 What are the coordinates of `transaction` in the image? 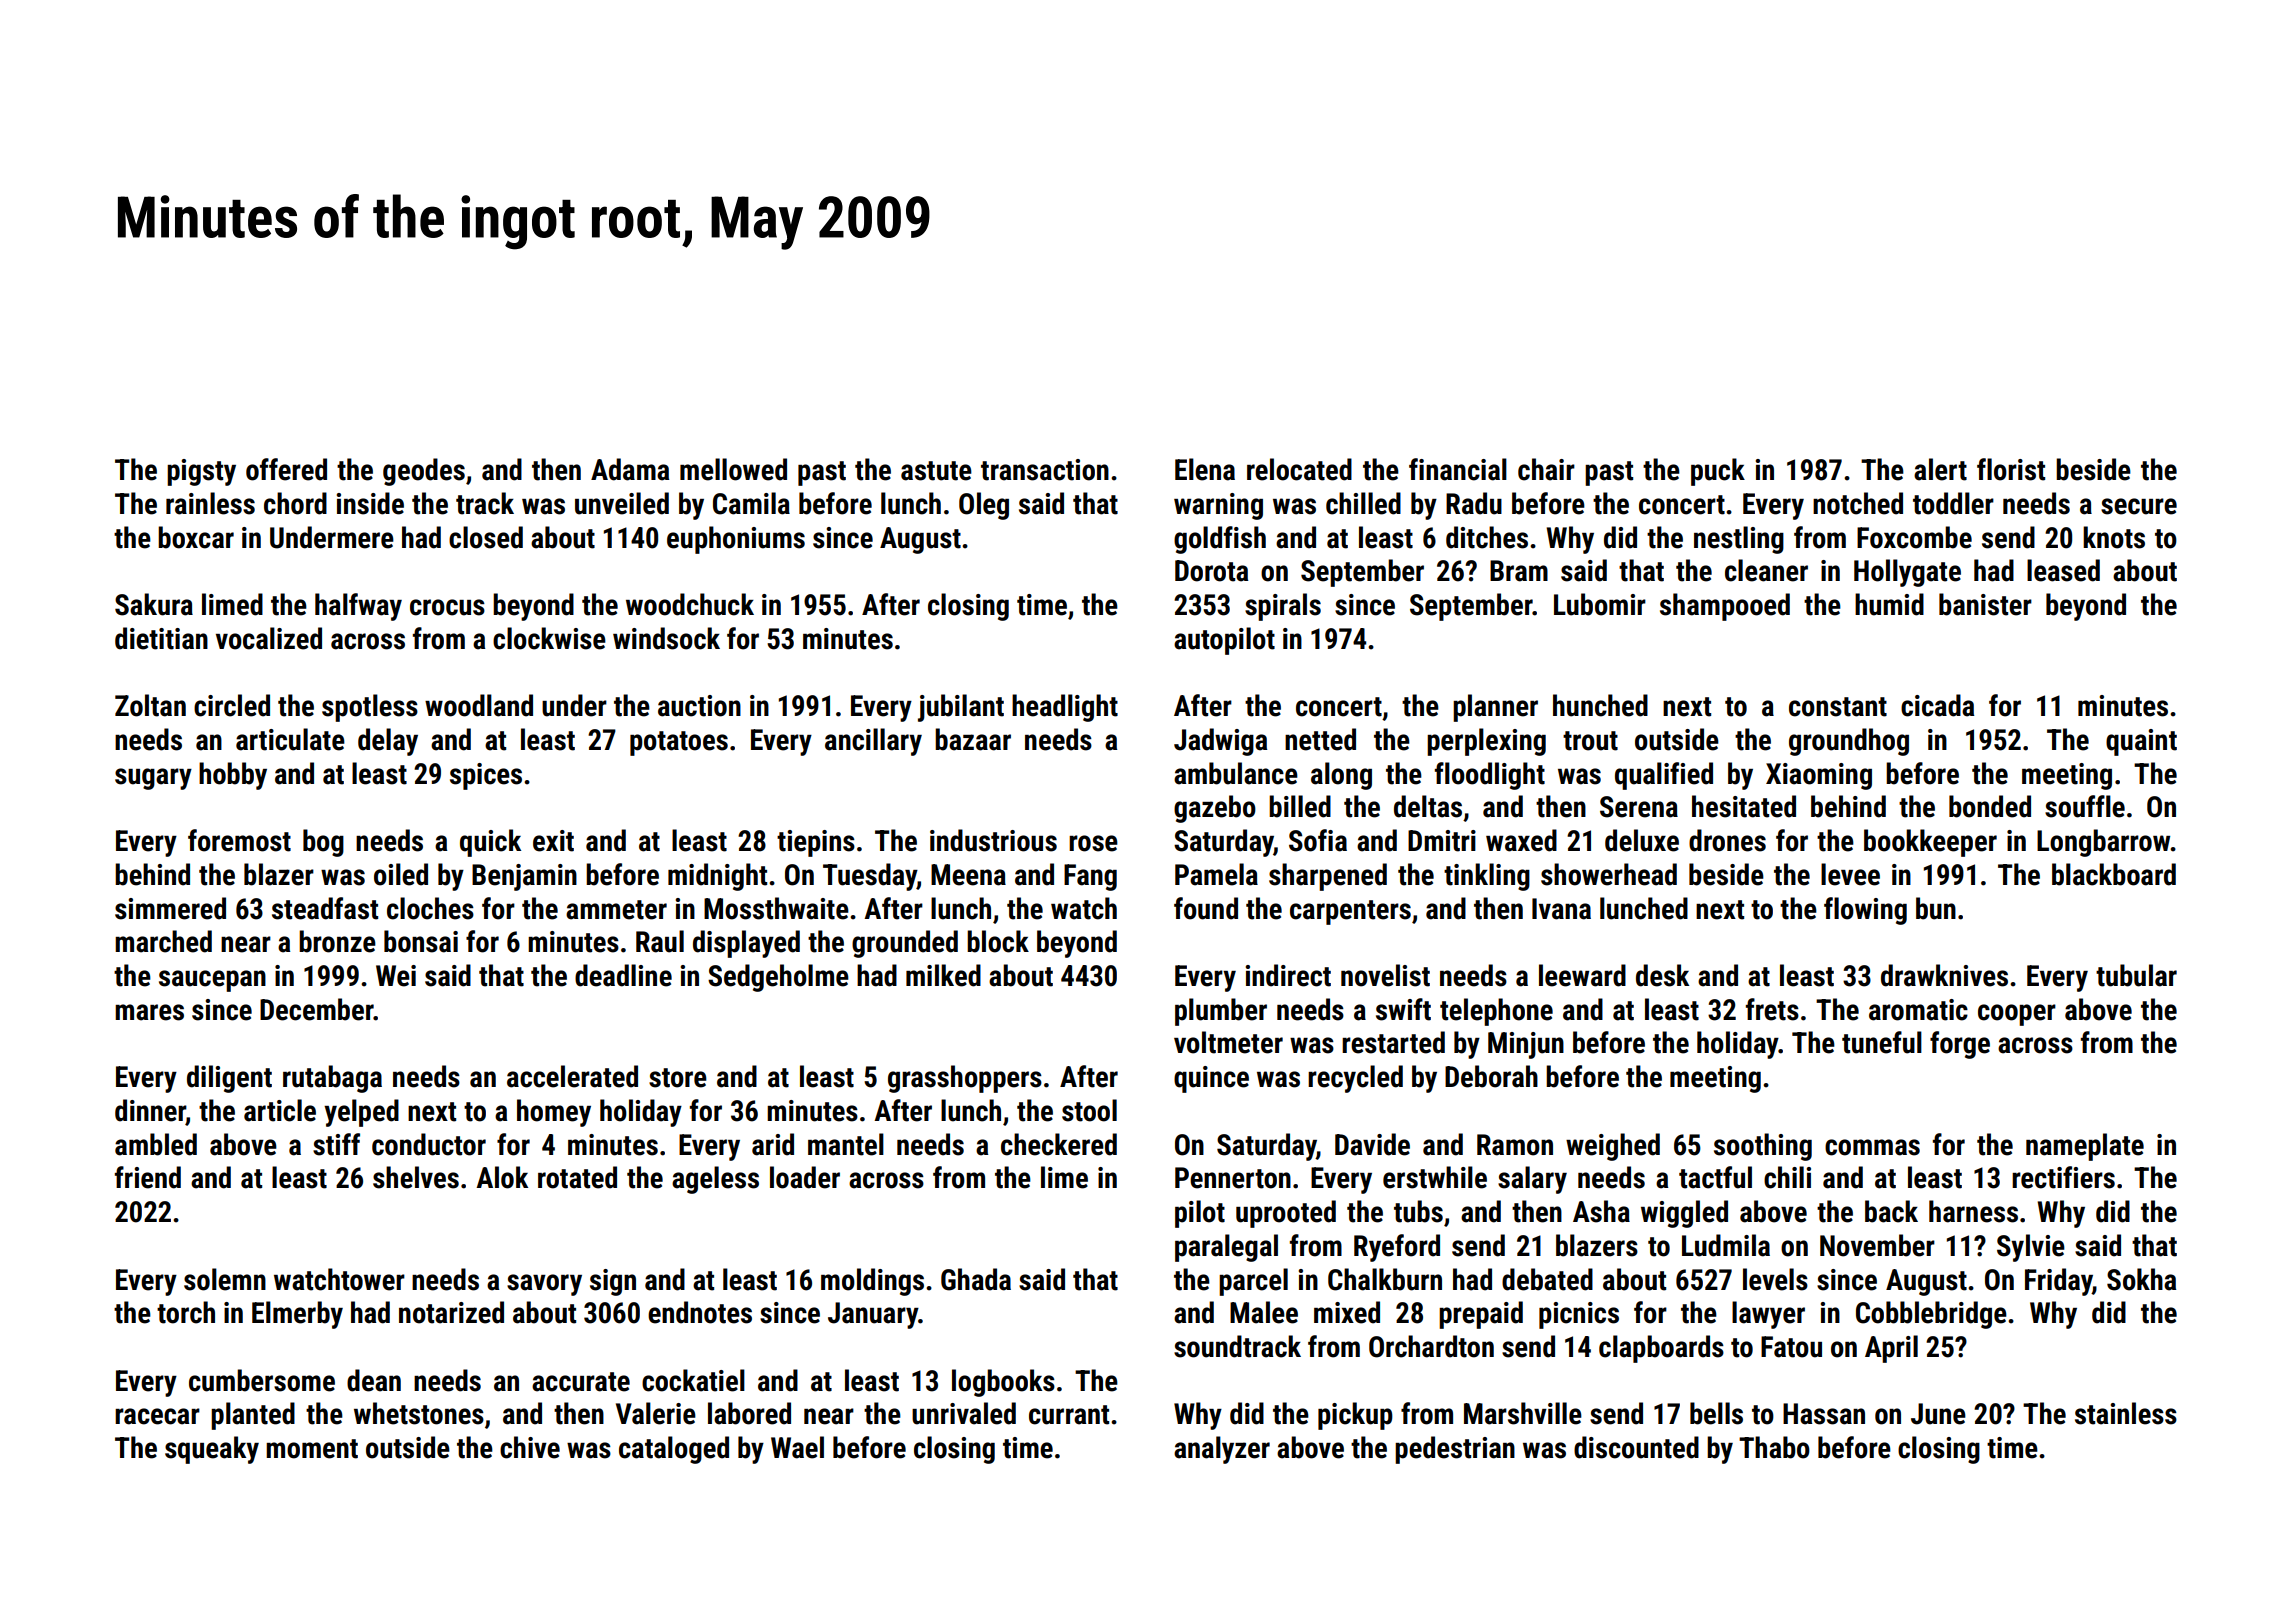 It's located at (1045, 470).
